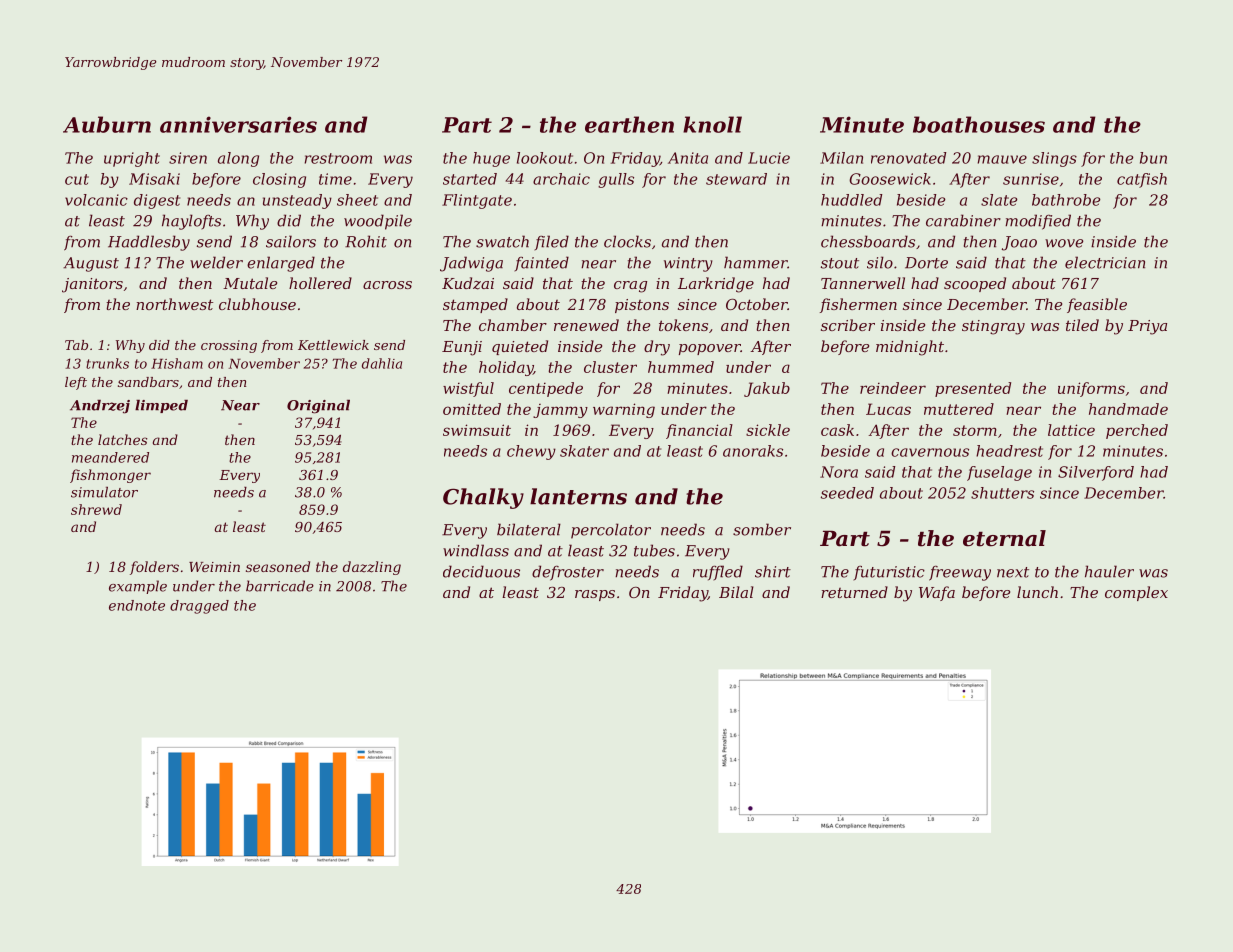 The width and height of the screenshot is (1233, 952). Describe the element at coordinates (568, 573) in the screenshot. I see `defroster` at that location.
